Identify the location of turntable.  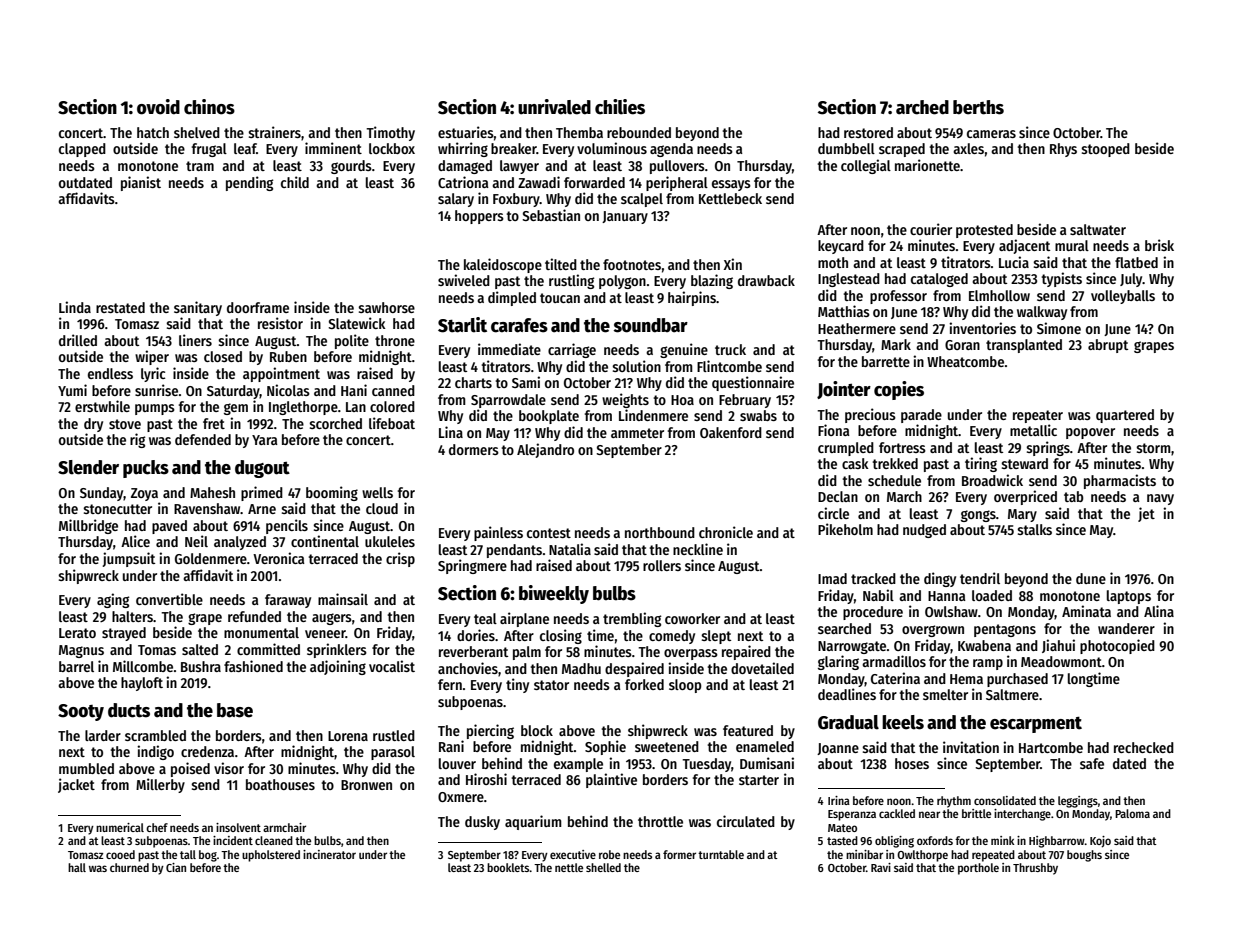
(721, 854).
